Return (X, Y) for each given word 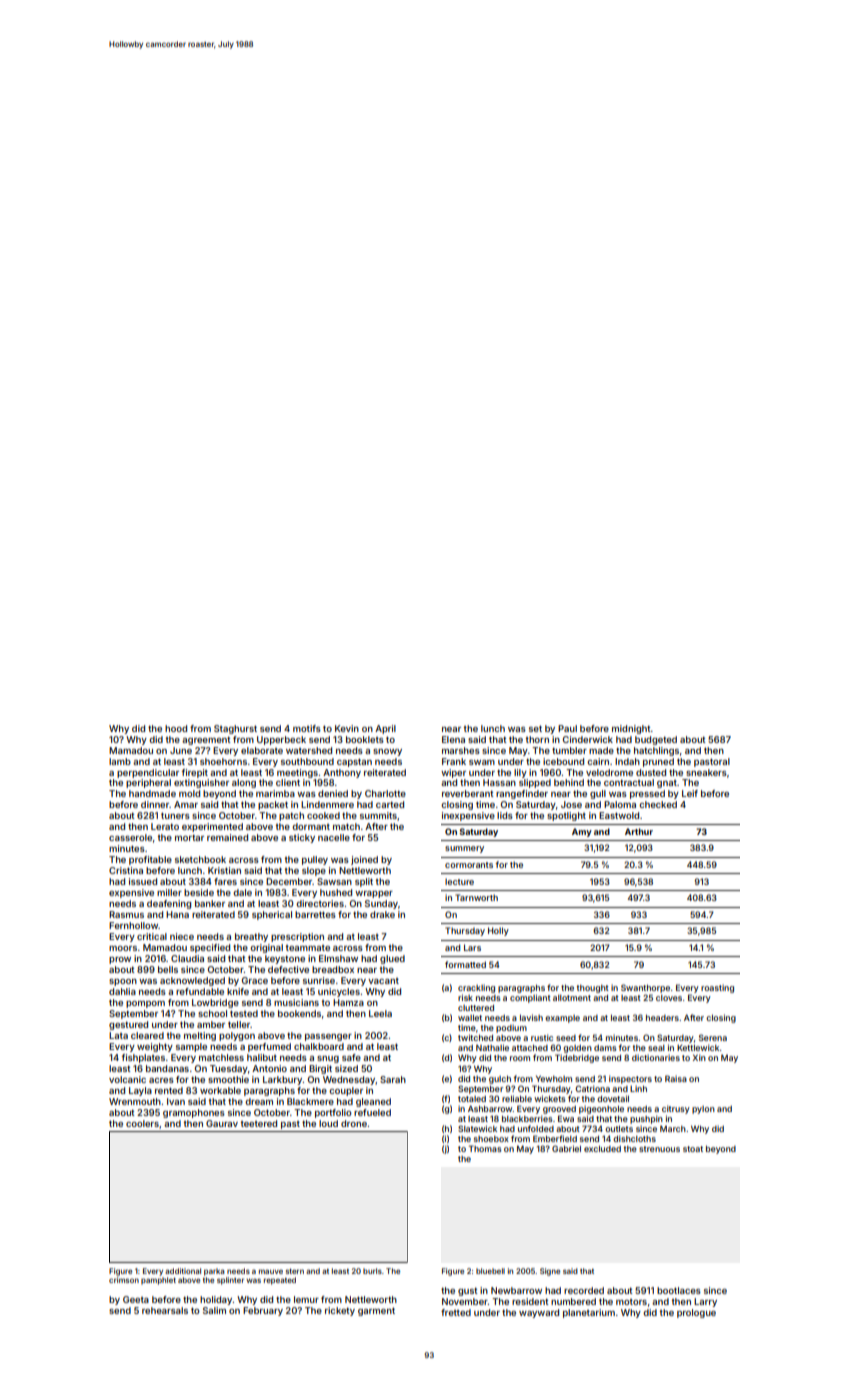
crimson (124, 1280)
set (535, 728)
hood (176, 728)
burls (372, 1271)
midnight (631, 729)
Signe (550, 1272)
